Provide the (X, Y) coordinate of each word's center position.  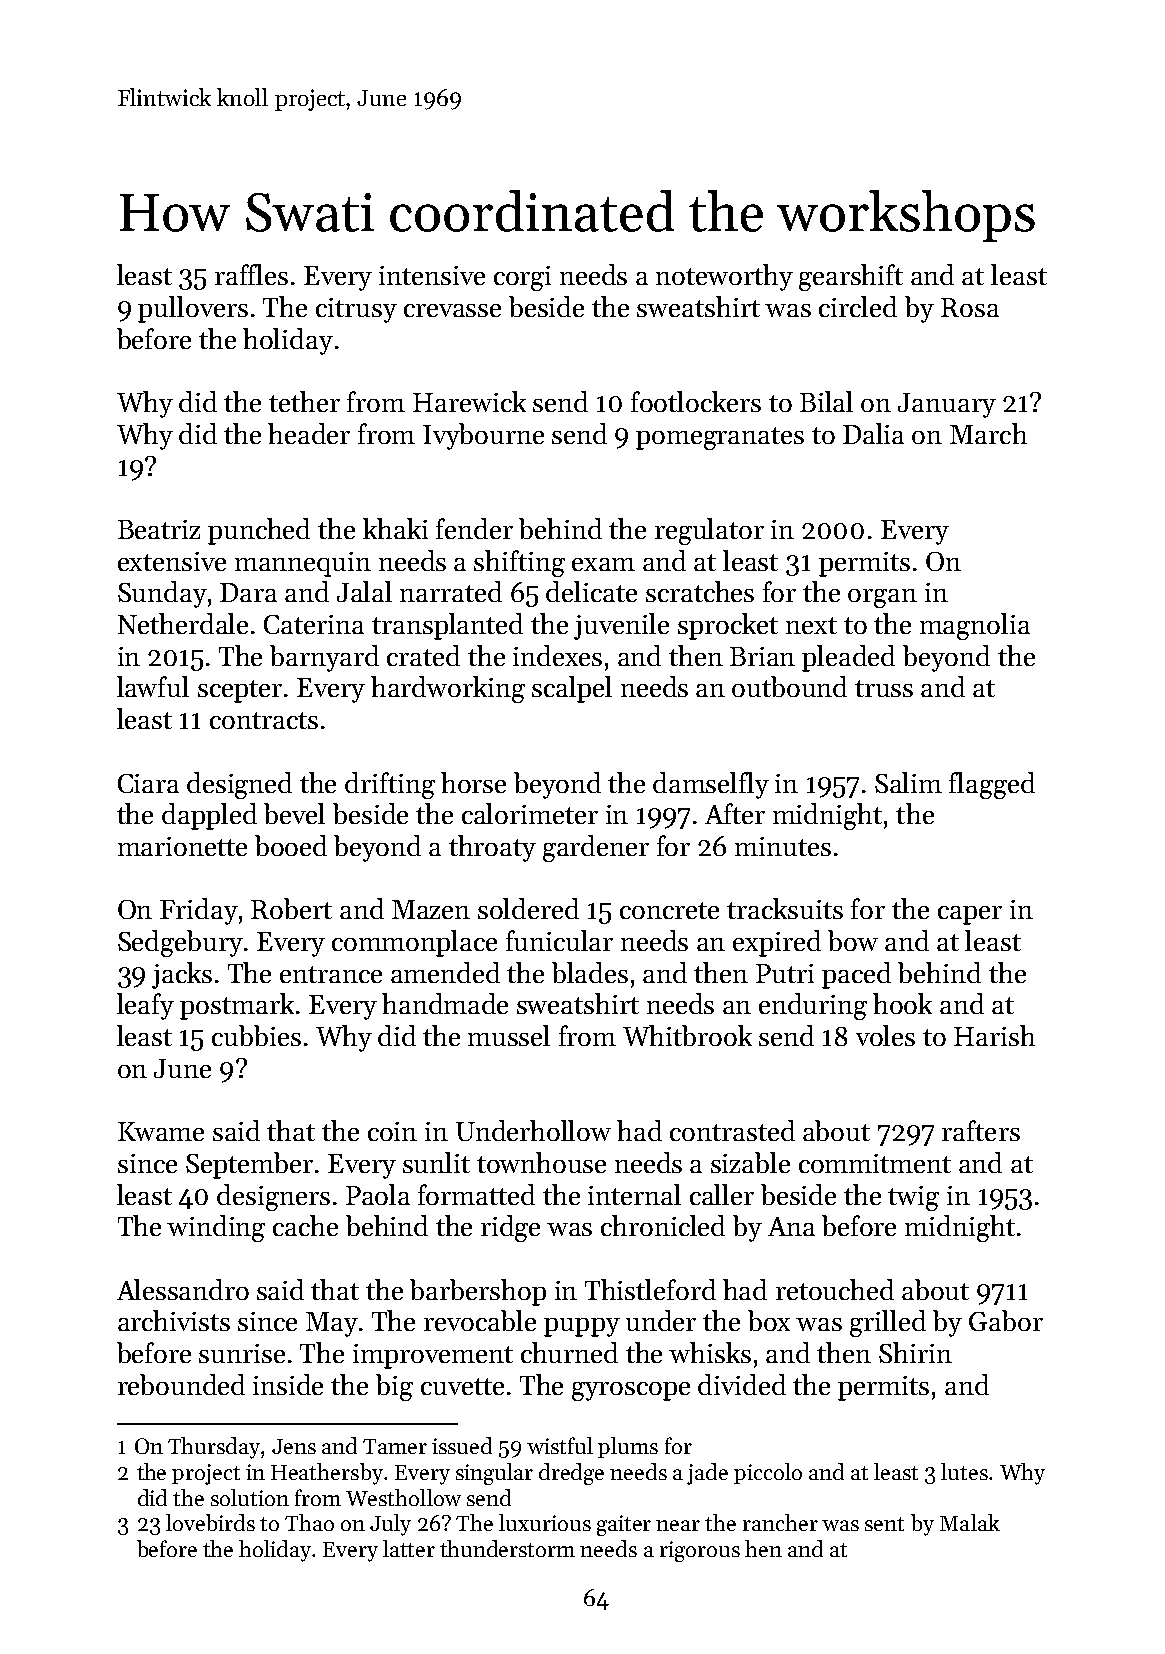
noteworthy (724, 277)
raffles (251, 274)
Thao (309, 1522)
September (249, 1165)
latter (409, 1548)
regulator (709, 531)
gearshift (851, 277)
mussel (509, 1035)
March (988, 433)
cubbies (256, 1035)
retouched (835, 1289)
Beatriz (159, 529)
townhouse (541, 1162)
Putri (785, 973)
